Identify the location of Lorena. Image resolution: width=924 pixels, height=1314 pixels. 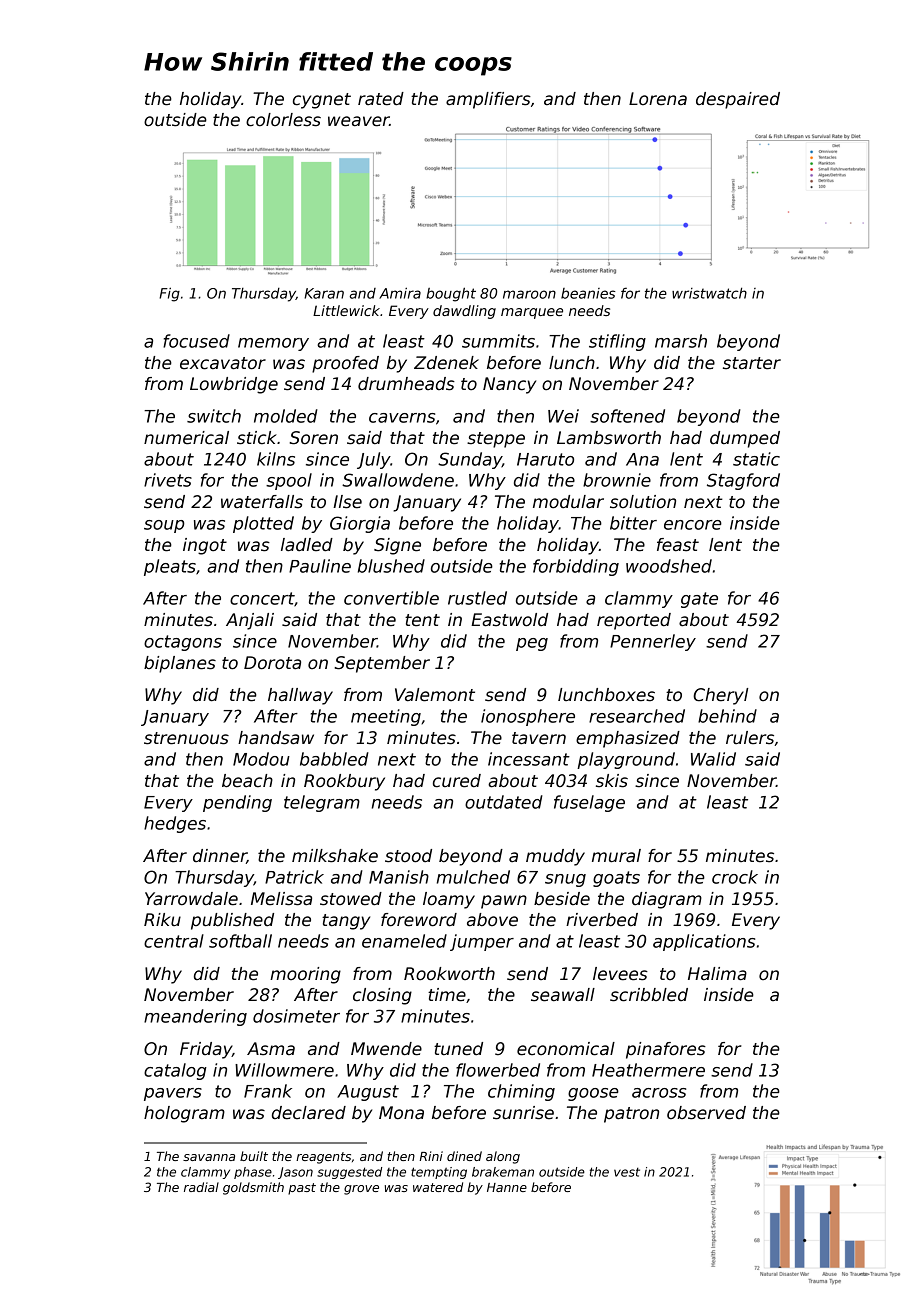
(658, 99).
